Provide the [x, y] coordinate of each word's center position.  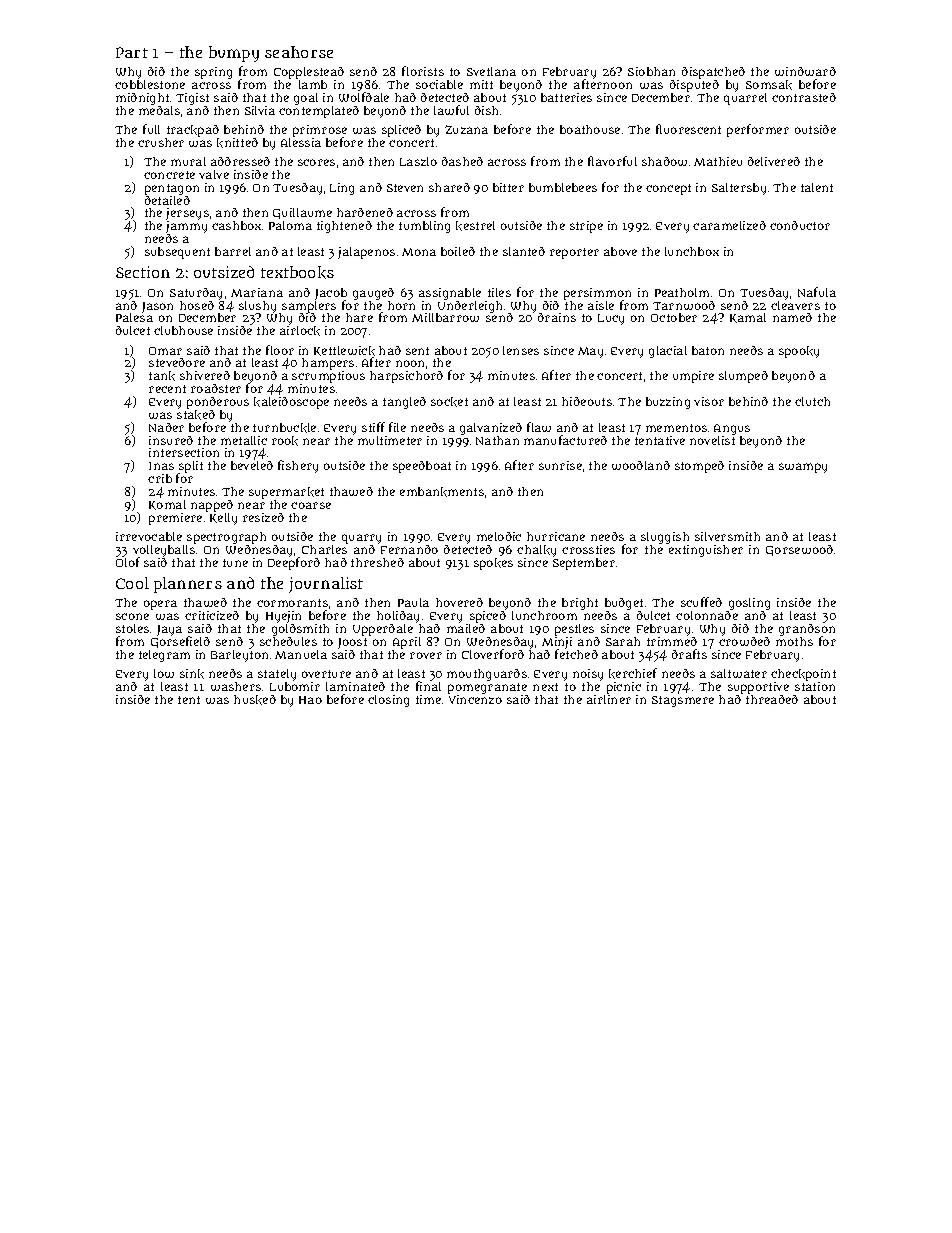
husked [255, 700]
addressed [240, 161]
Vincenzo [475, 699]
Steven [405, 188]
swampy [803, 468]
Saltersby [739, 189]
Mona [419, 252]
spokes [493, 564]
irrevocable [149, 536]
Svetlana [491, 71]
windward [805, 71]
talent [817, 187]
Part [132, 52]
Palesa [134, 317]
